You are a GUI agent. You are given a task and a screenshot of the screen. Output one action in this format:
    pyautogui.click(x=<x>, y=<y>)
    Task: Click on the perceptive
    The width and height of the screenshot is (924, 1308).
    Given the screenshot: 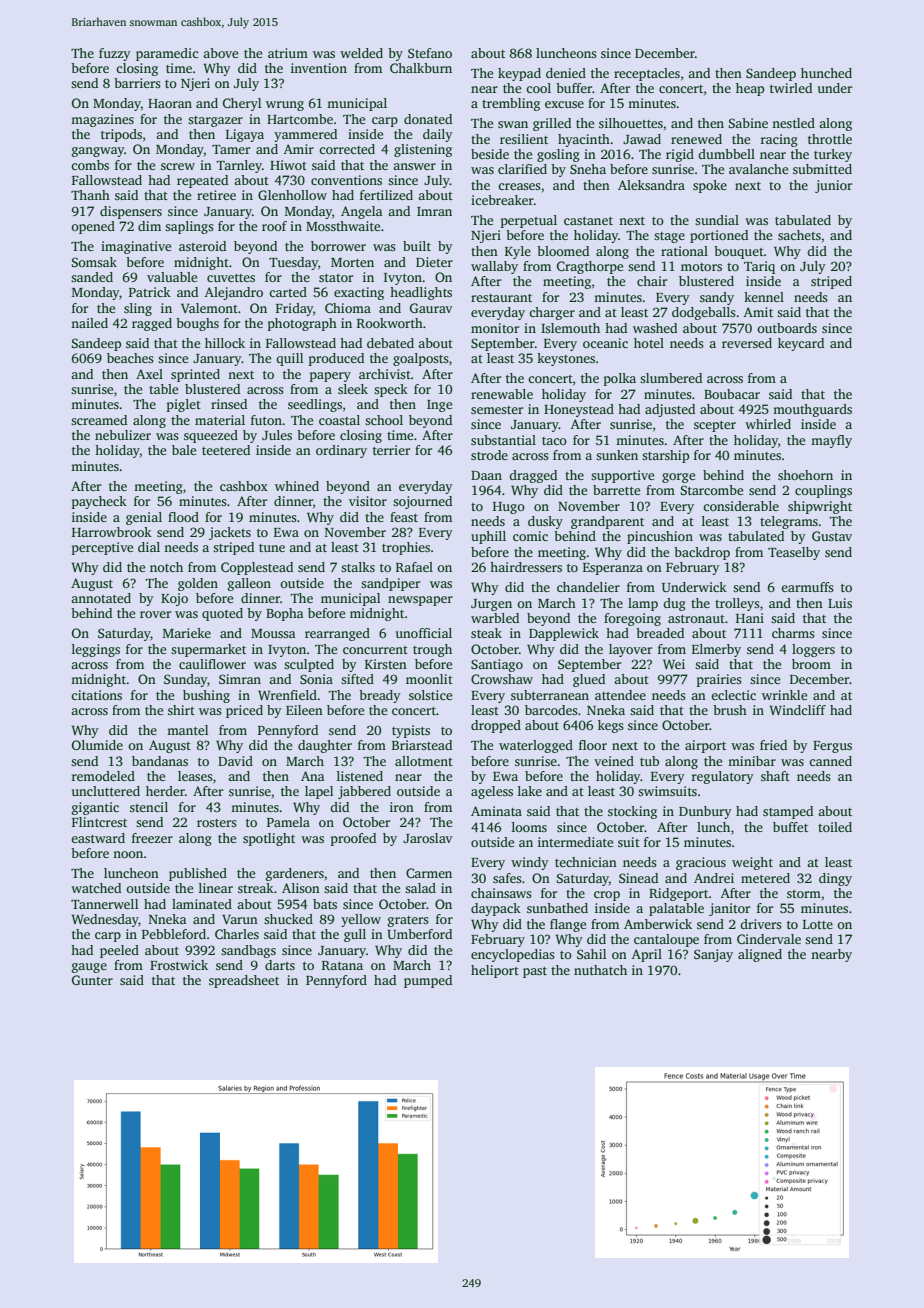 What is the action you would take?
    pyautogui.click(x=102, y=548)
